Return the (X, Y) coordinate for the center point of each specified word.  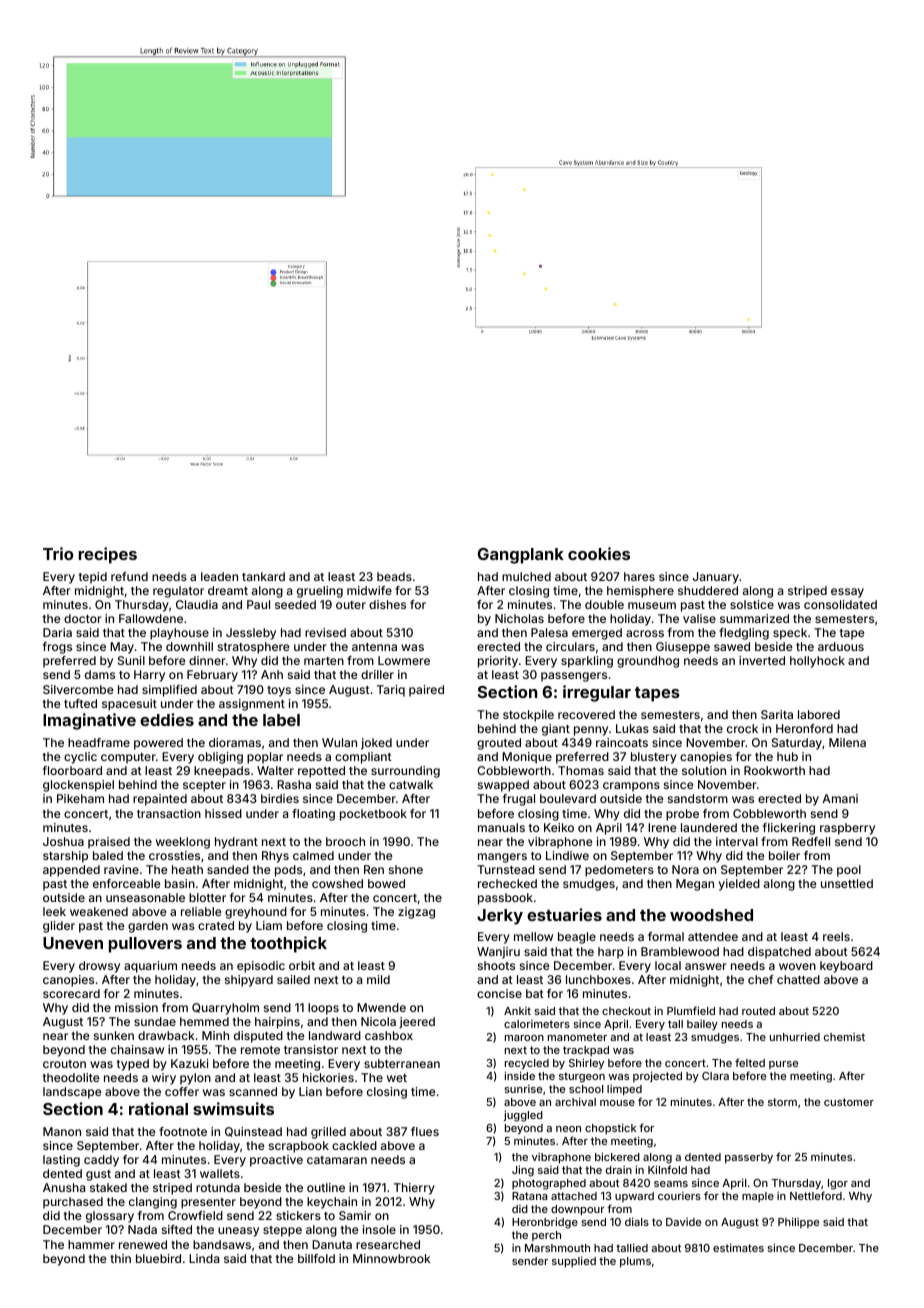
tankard (263, 576)
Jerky (500, 917)
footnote (183, 1131)
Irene (662, 827)
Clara (715, 1076)
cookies (599, 553)
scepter (204, 786)
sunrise (523, 1089)
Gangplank (521, 556)
